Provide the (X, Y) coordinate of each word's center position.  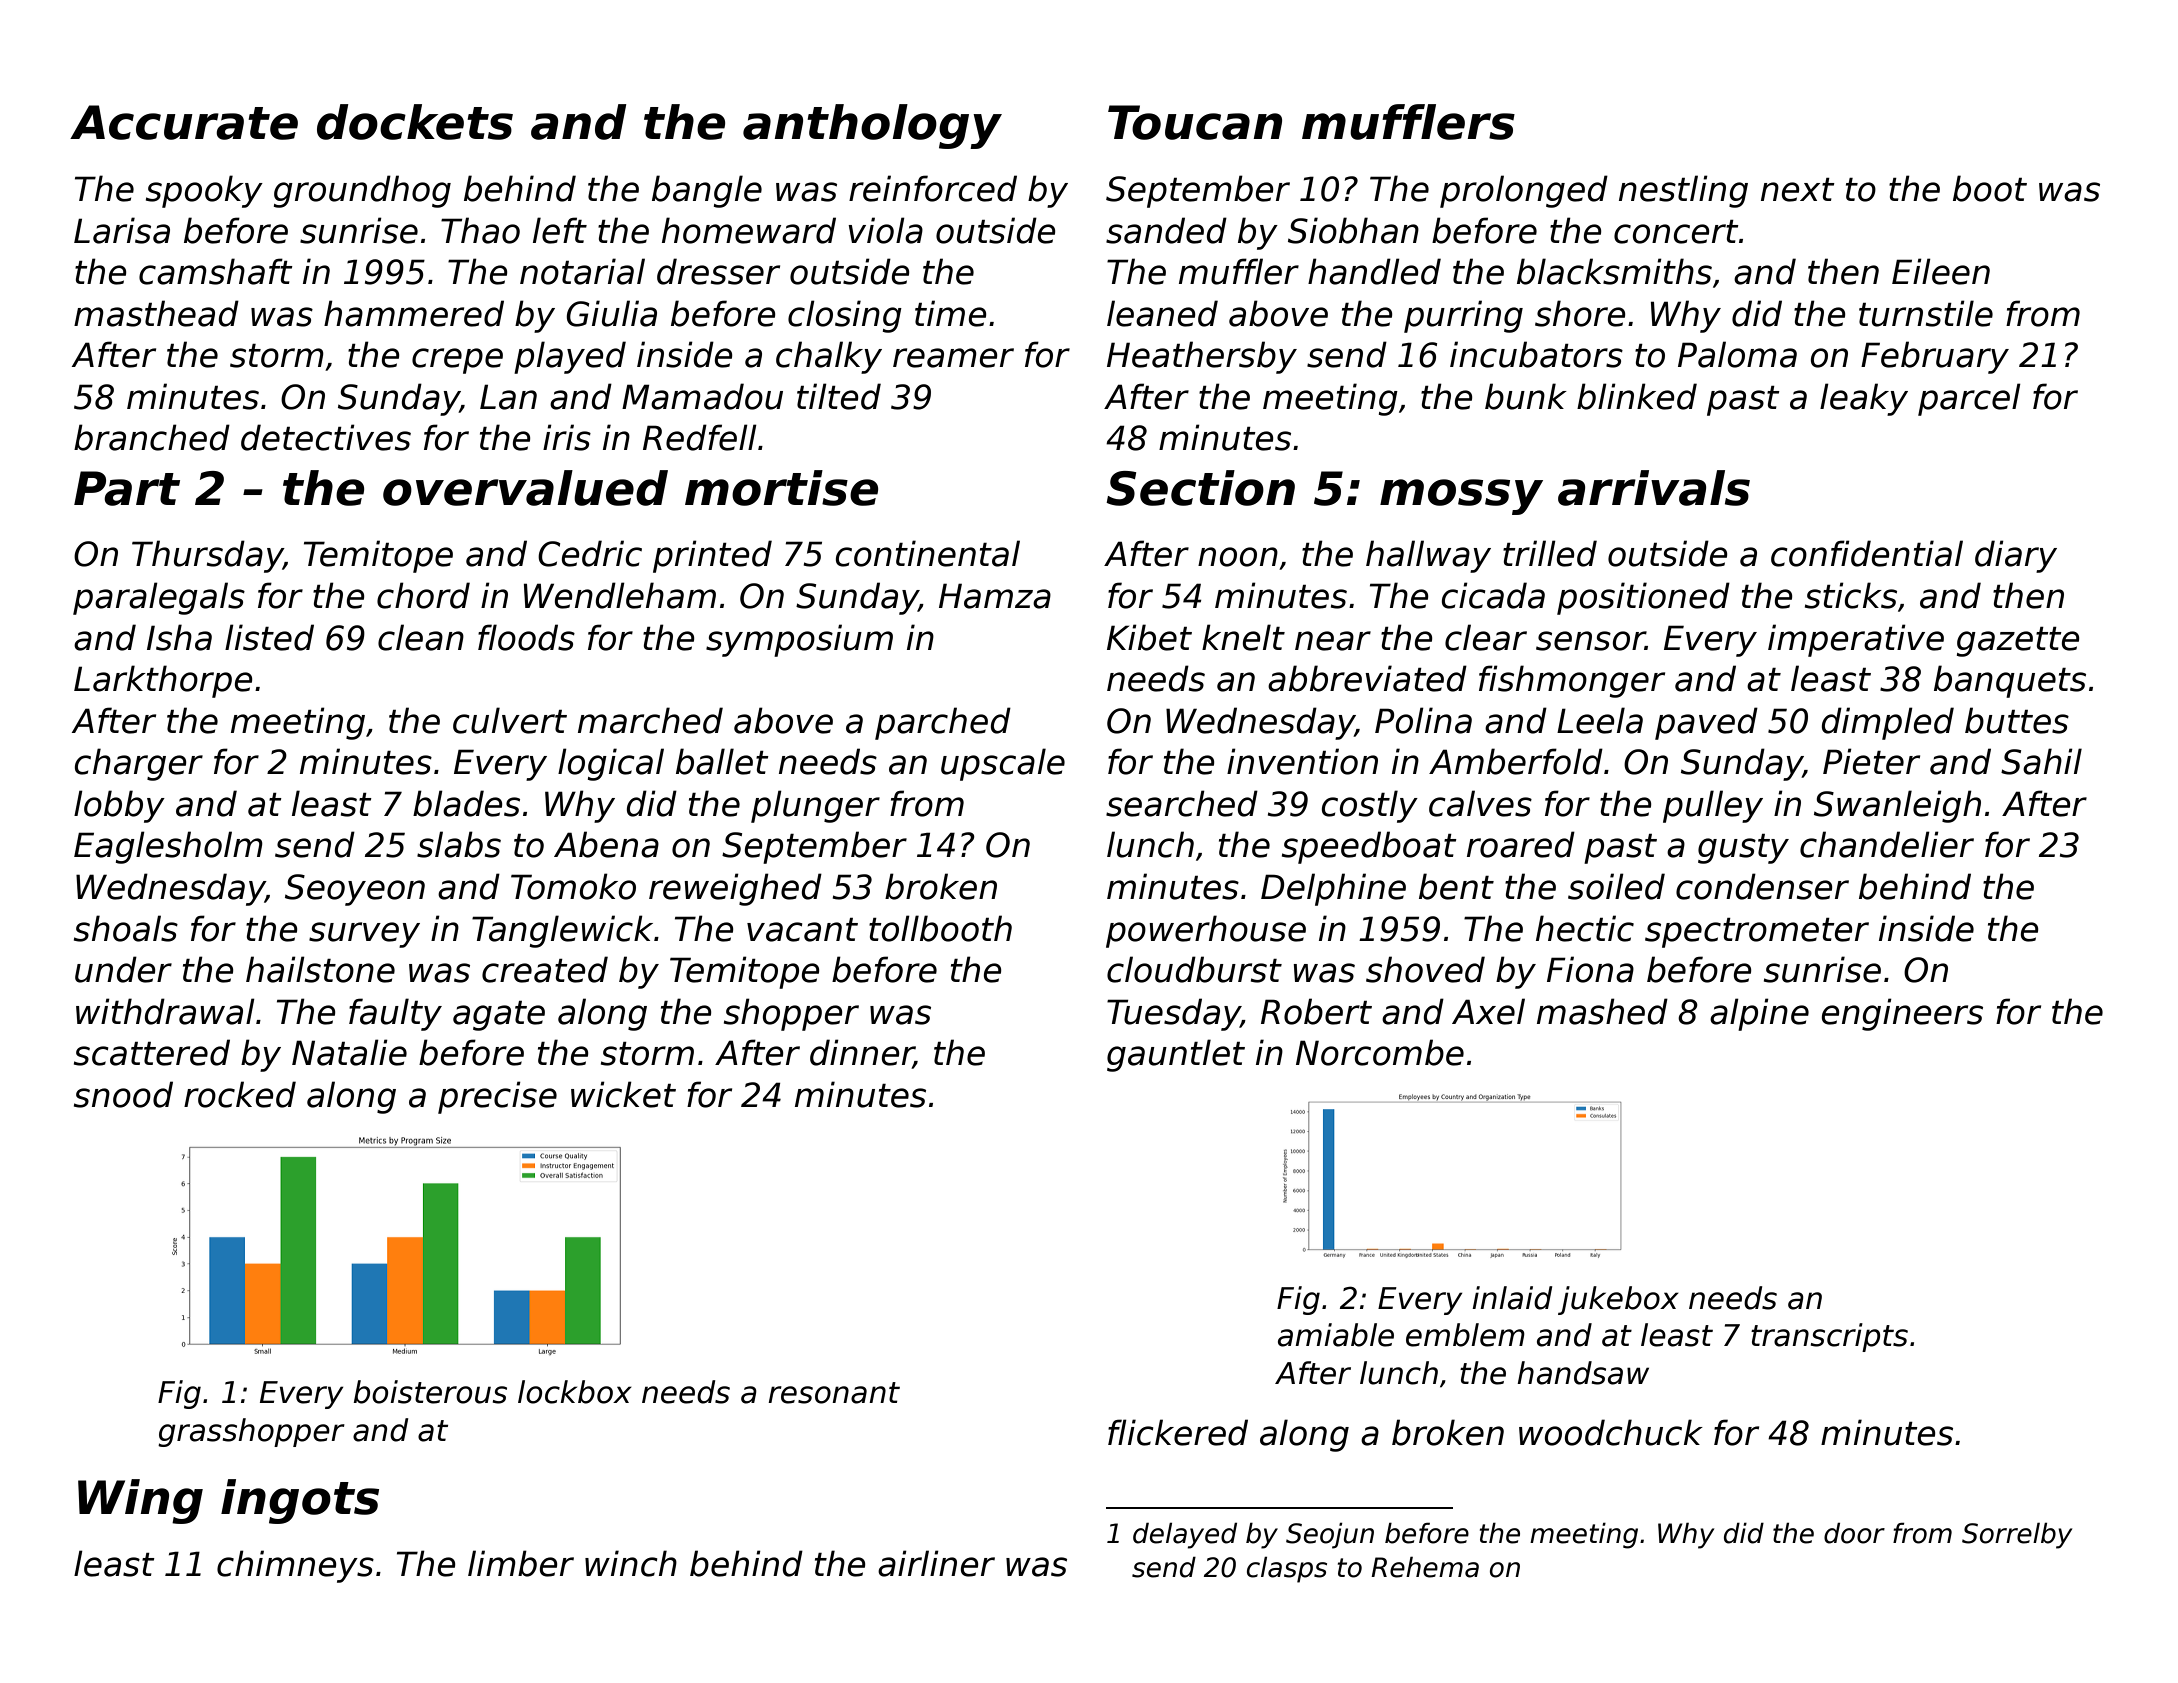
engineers (1902, 1014)
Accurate (184, 122)
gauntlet (1176, 1055)
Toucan (1195, 122)
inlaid (1512, 1298)
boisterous (430, 1392)
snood (123, 1094)
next (1798, 190)
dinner (862, 1053)
